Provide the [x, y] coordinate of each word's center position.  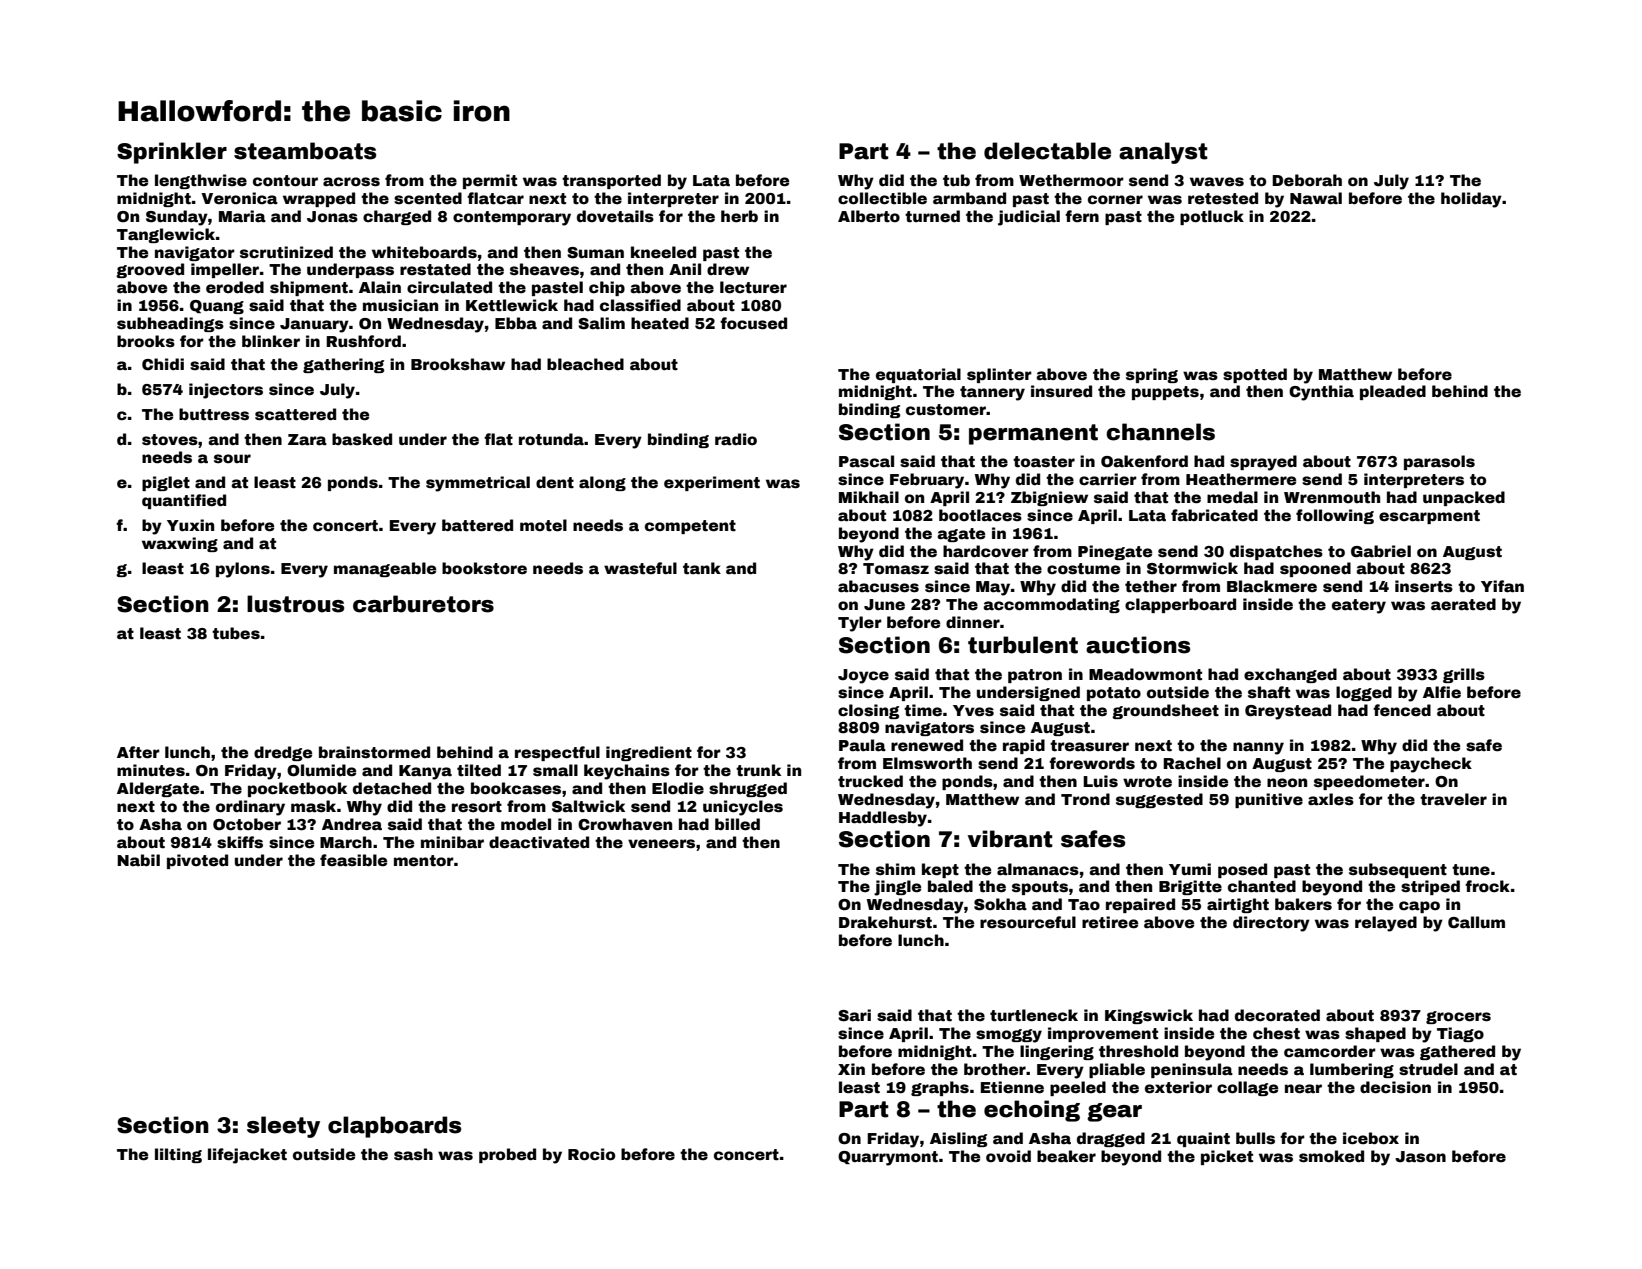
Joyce [863, 676]
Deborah [1307, 180]
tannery [992, 393]
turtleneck [1034, 1015]
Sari [854, 1015]
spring [1152, 375]
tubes [236, 633]
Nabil [138, 860]
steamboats [305, 151]
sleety [283, 1127]
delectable [1047, 151]
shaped [1375, 1034]
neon [1287, 783]
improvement [1103, 1034]
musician [400, 305]
